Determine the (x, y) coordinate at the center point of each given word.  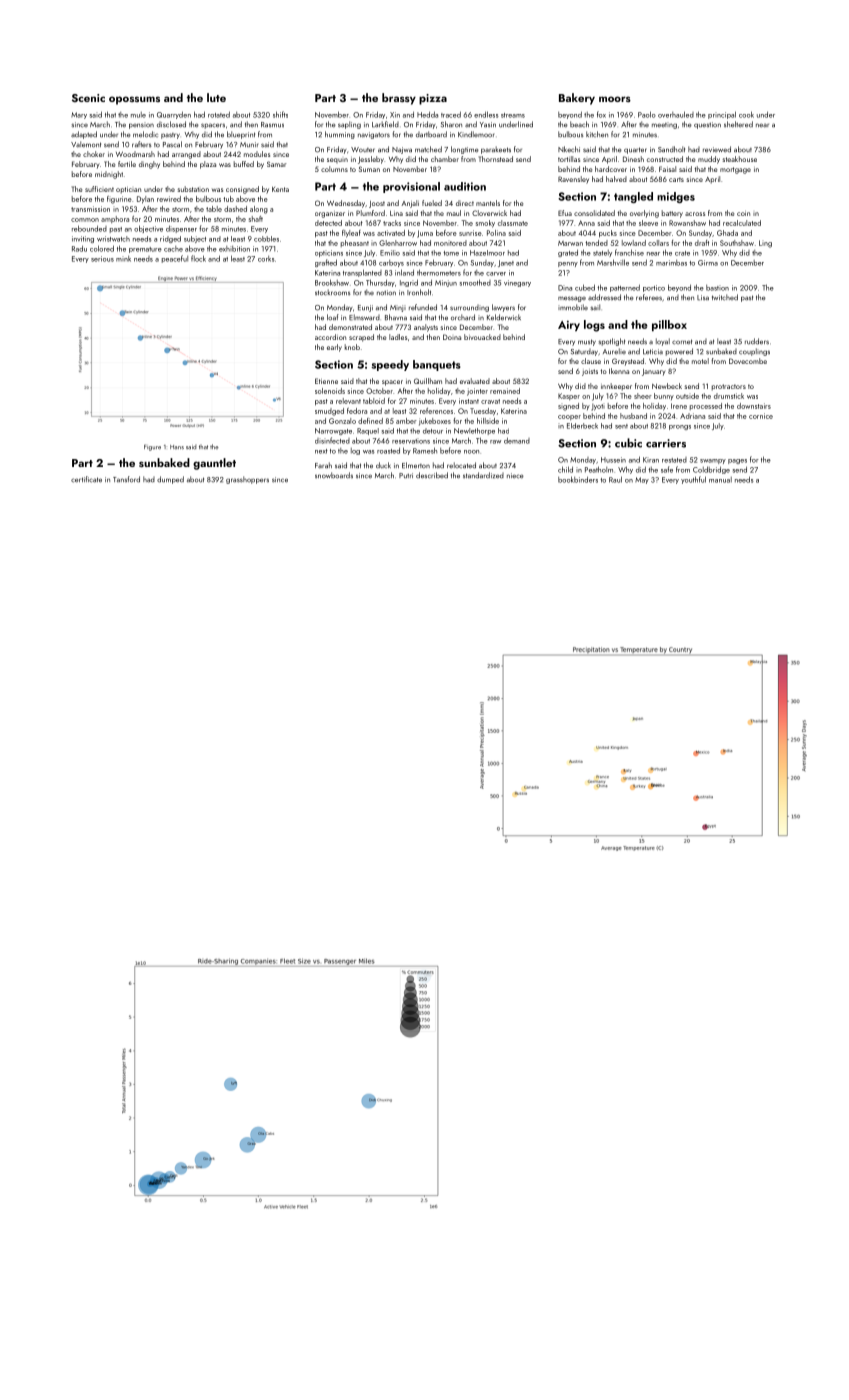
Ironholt (419, 292)
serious (102, 259)
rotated (219, 114)
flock (198, 258)
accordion (330, 337)
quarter (635, 150)
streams (513, 115)
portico (654, 288)
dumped (170, 480)
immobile (573, 307)
